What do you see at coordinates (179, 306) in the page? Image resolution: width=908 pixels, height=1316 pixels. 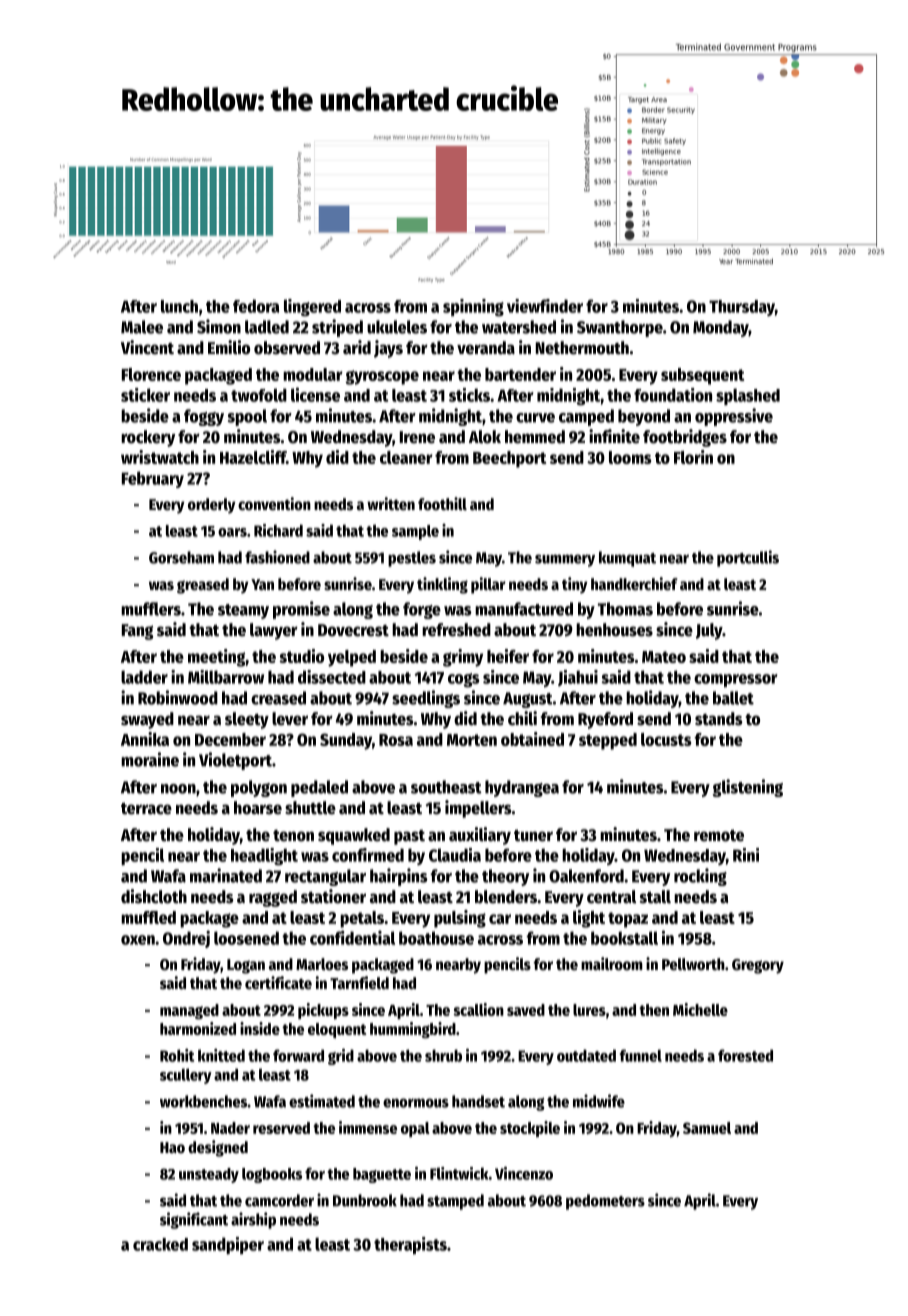 I see `lunch` at bounding box center [179, 306].
